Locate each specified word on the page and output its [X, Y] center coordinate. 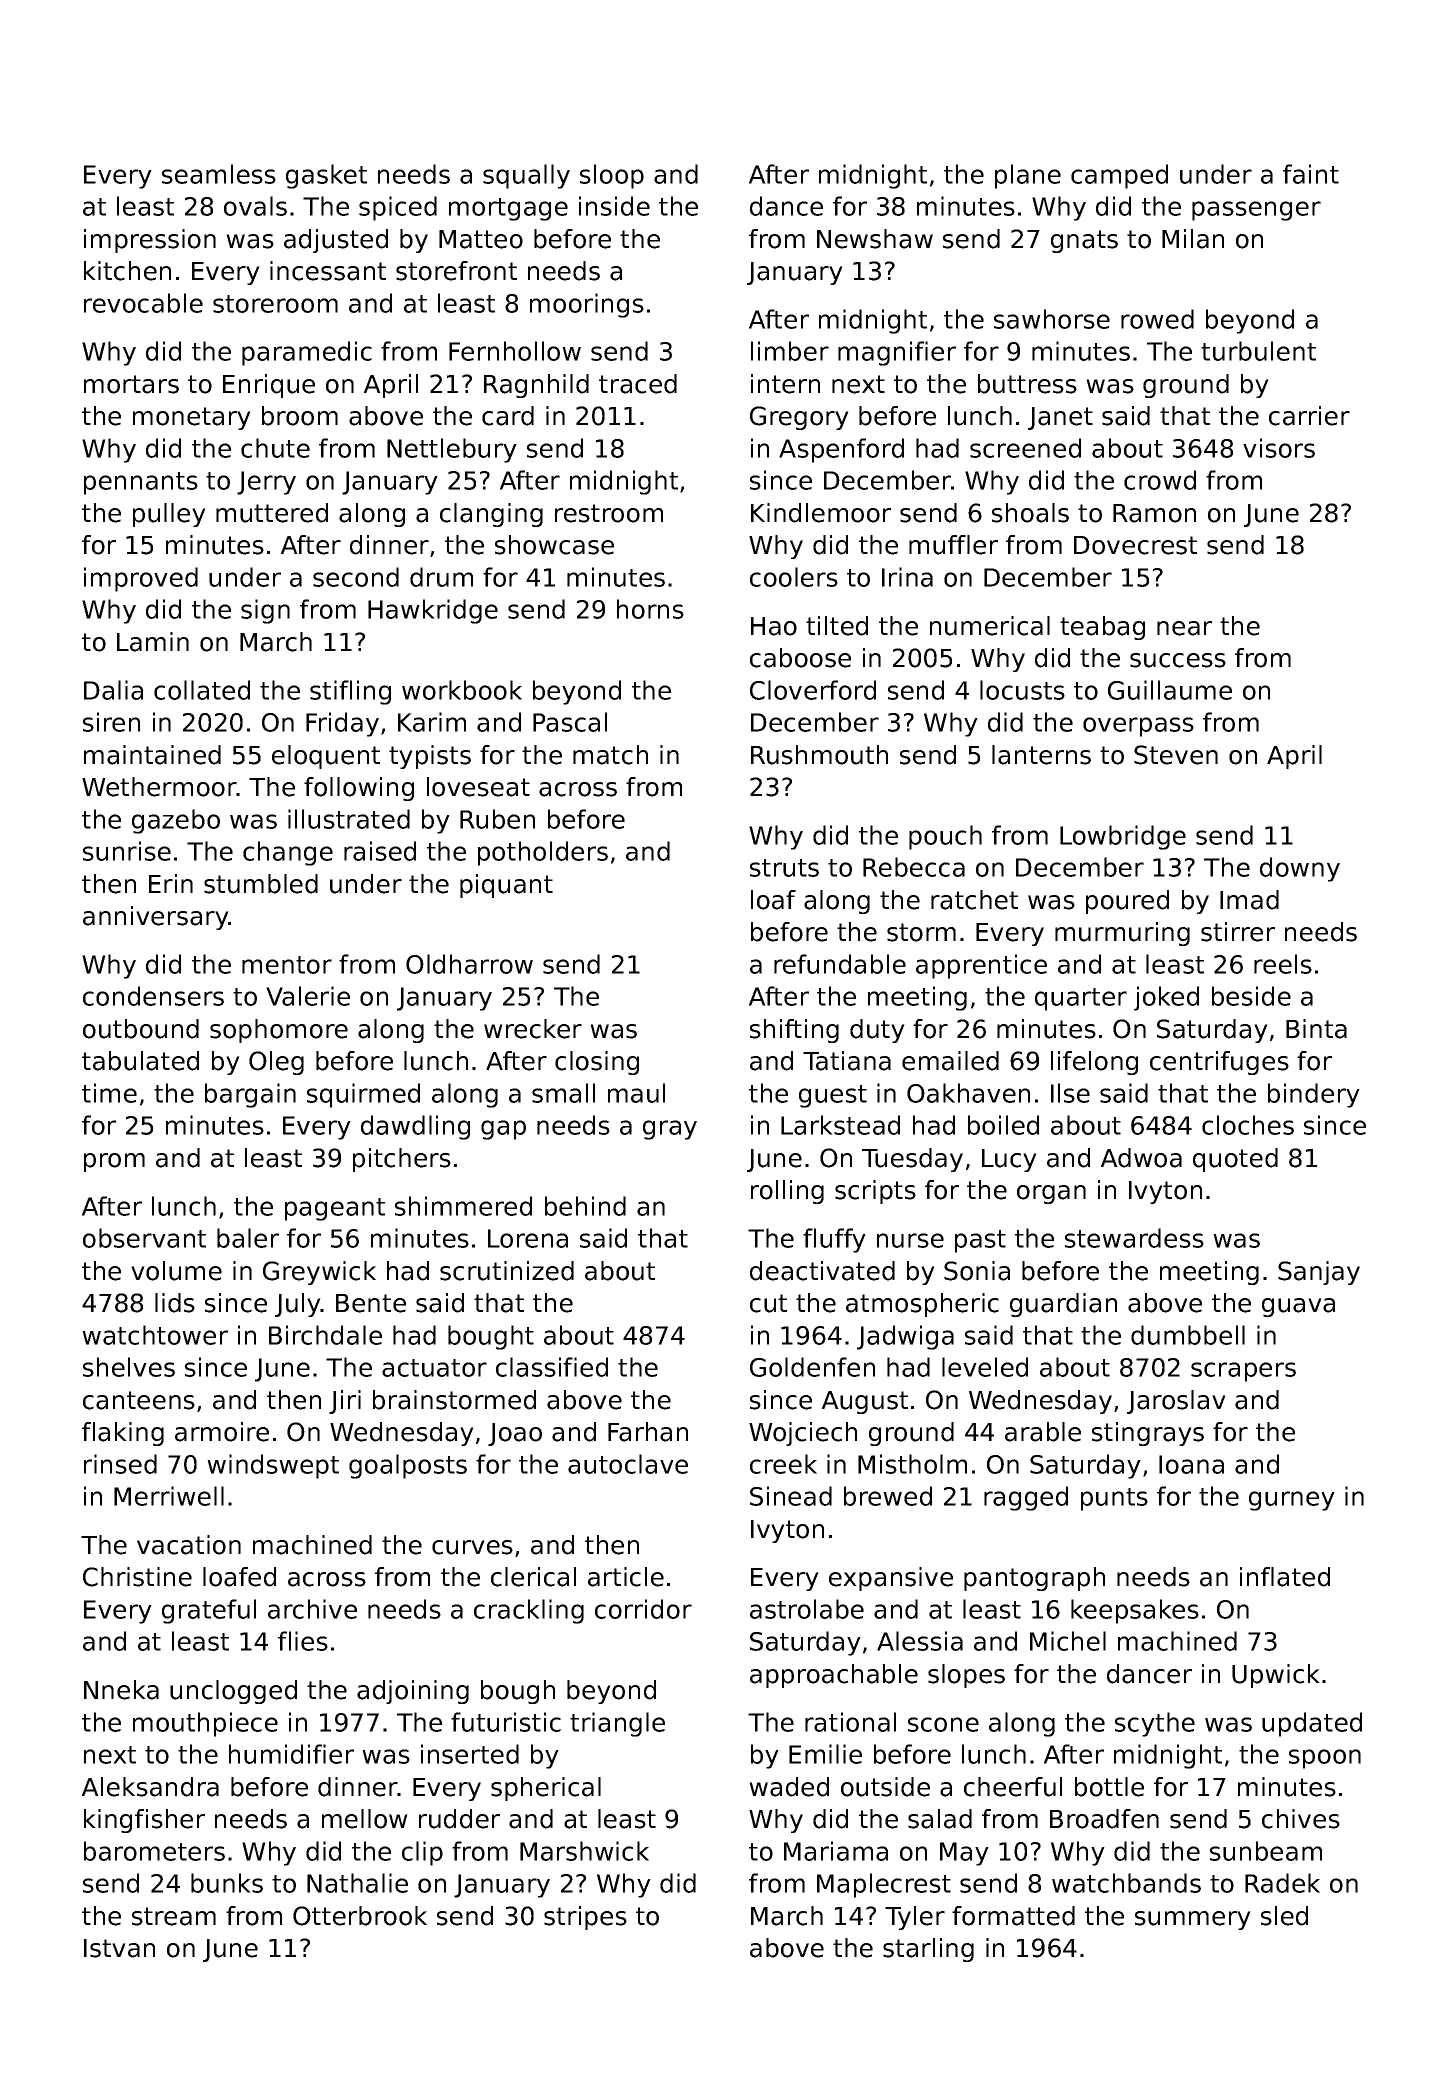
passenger [1256, 211]
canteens [139, 1400]
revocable [143, 303]
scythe [1155, 1724]
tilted [837, 626]
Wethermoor [159, 787]
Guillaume [1170, 690]
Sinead [791, 1496]
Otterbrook [360, 1916]
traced [638, 384]
